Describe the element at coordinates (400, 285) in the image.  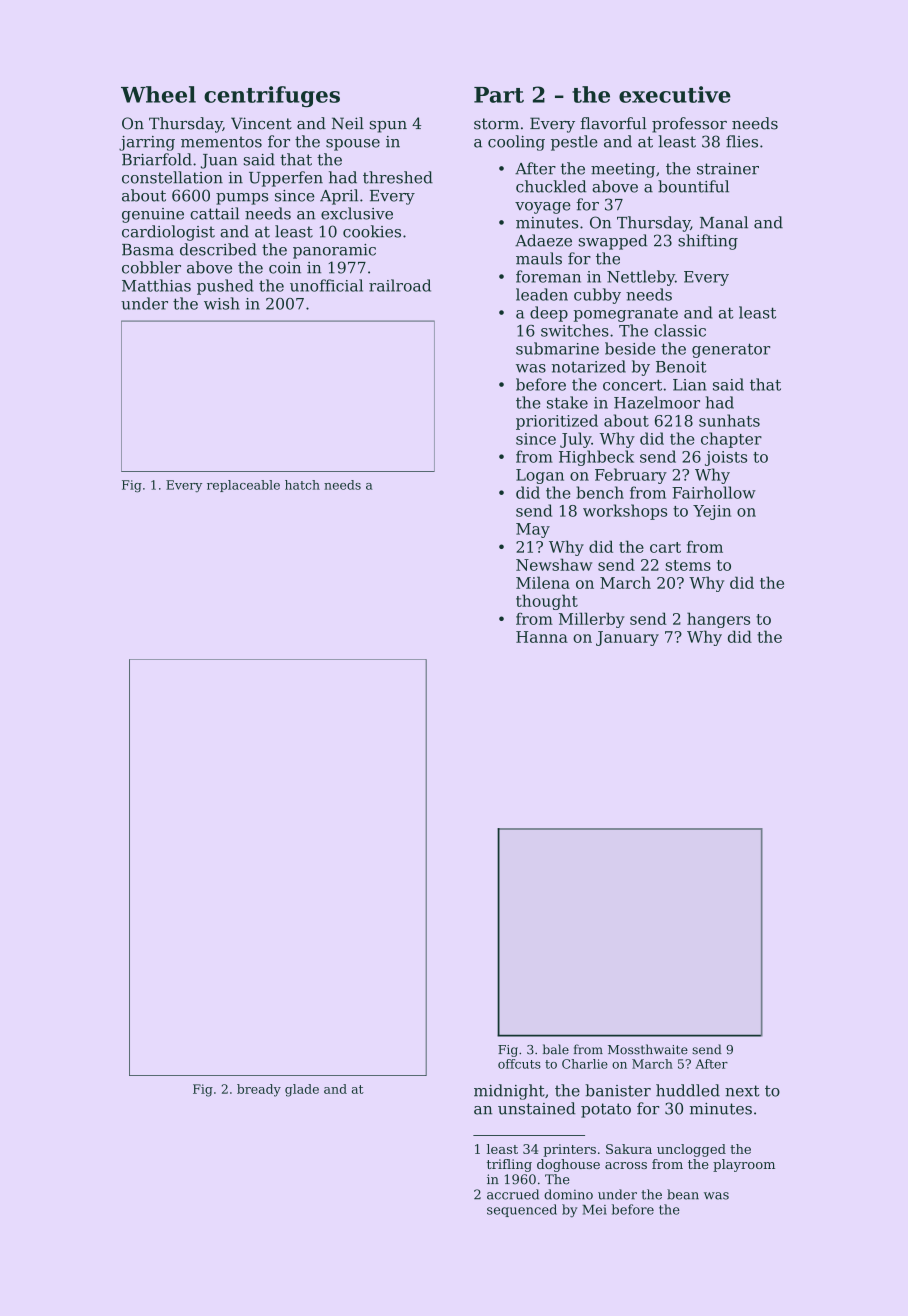
I see `railroad` at that location.
